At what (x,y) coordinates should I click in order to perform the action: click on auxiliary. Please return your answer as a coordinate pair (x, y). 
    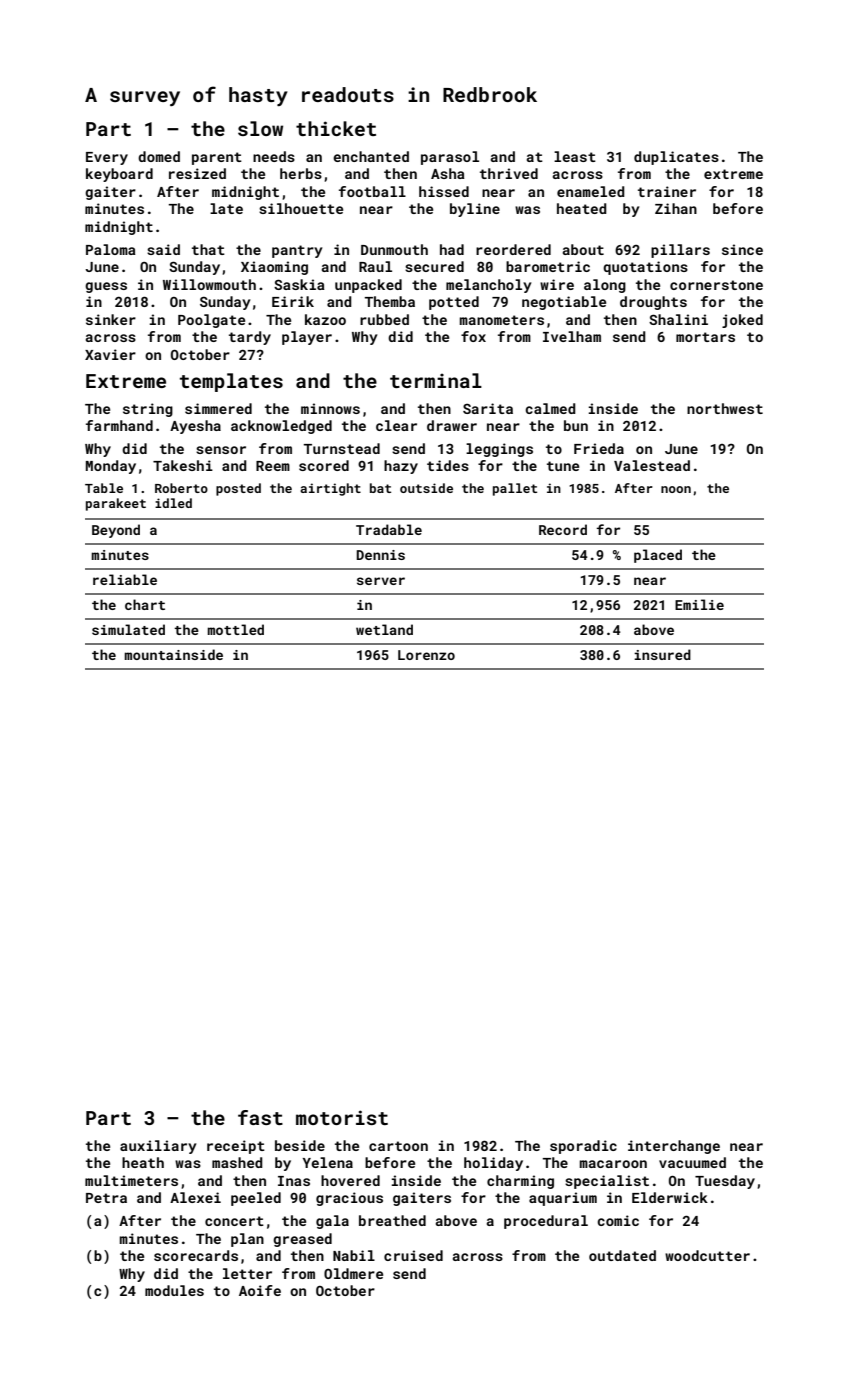
    Looking at the image, I should click on (158, 1147).
